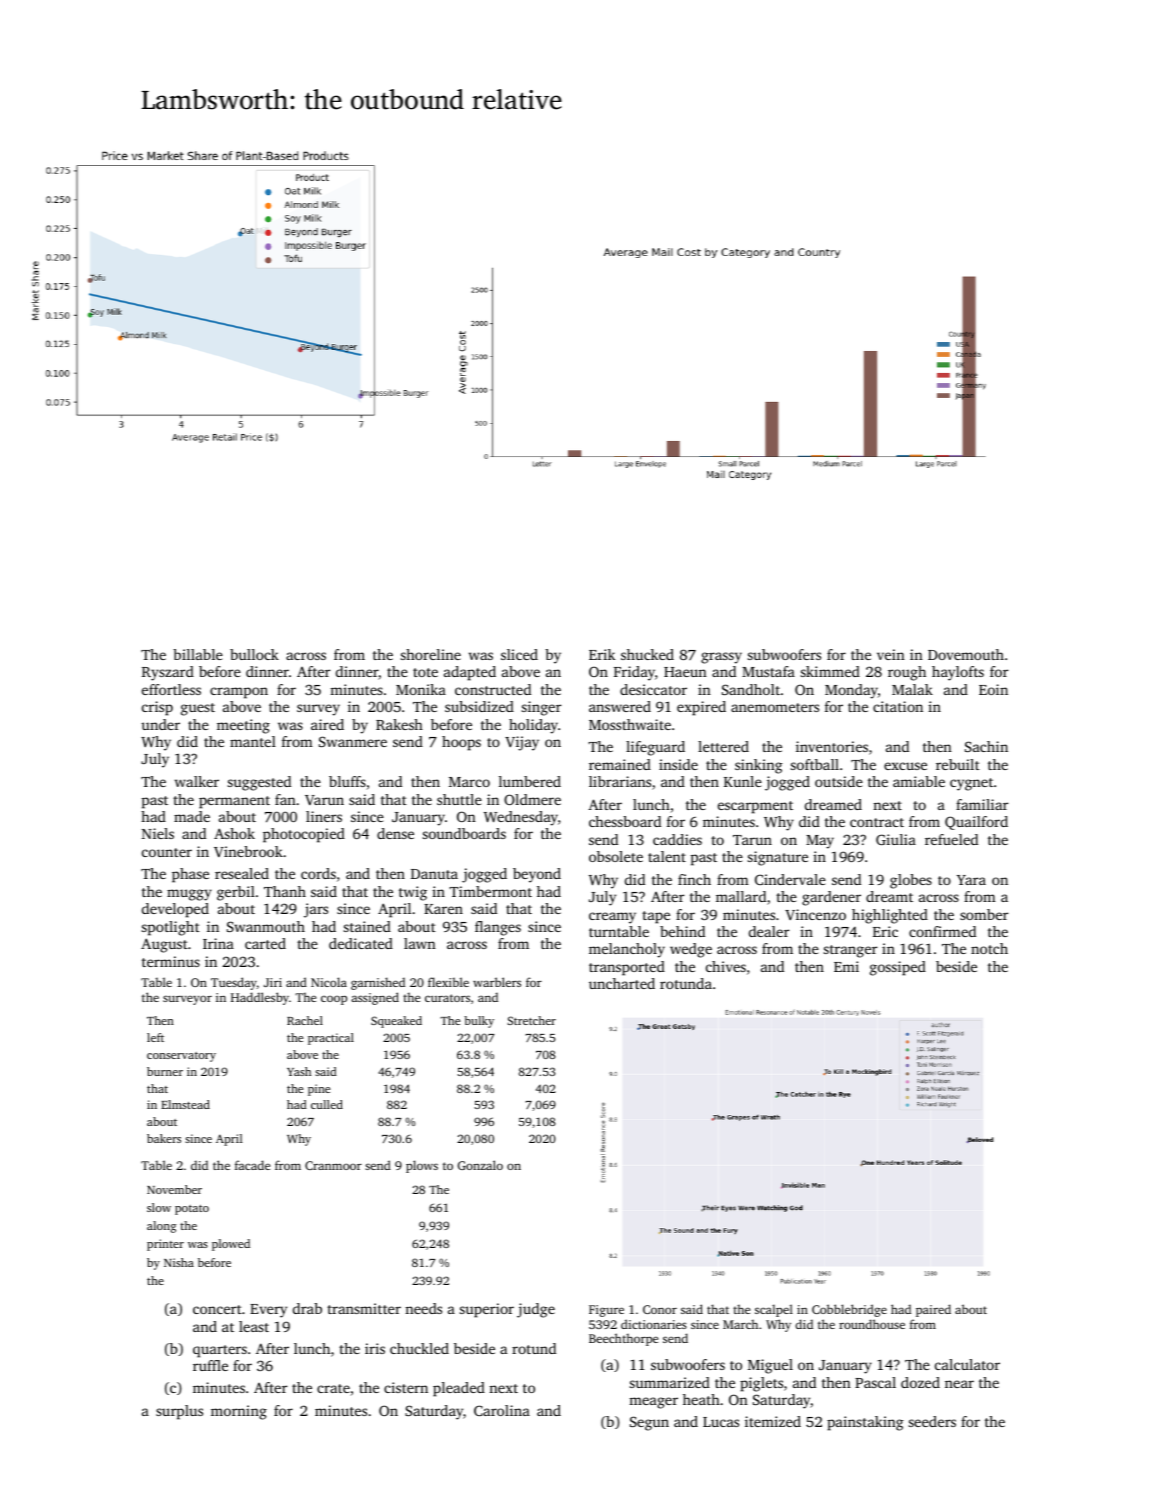 The height and width of the page is (1488, 1150). What do you see at coordinates (254, 654) in the page?
I see `bullock` at bounding box center [254, 654].
